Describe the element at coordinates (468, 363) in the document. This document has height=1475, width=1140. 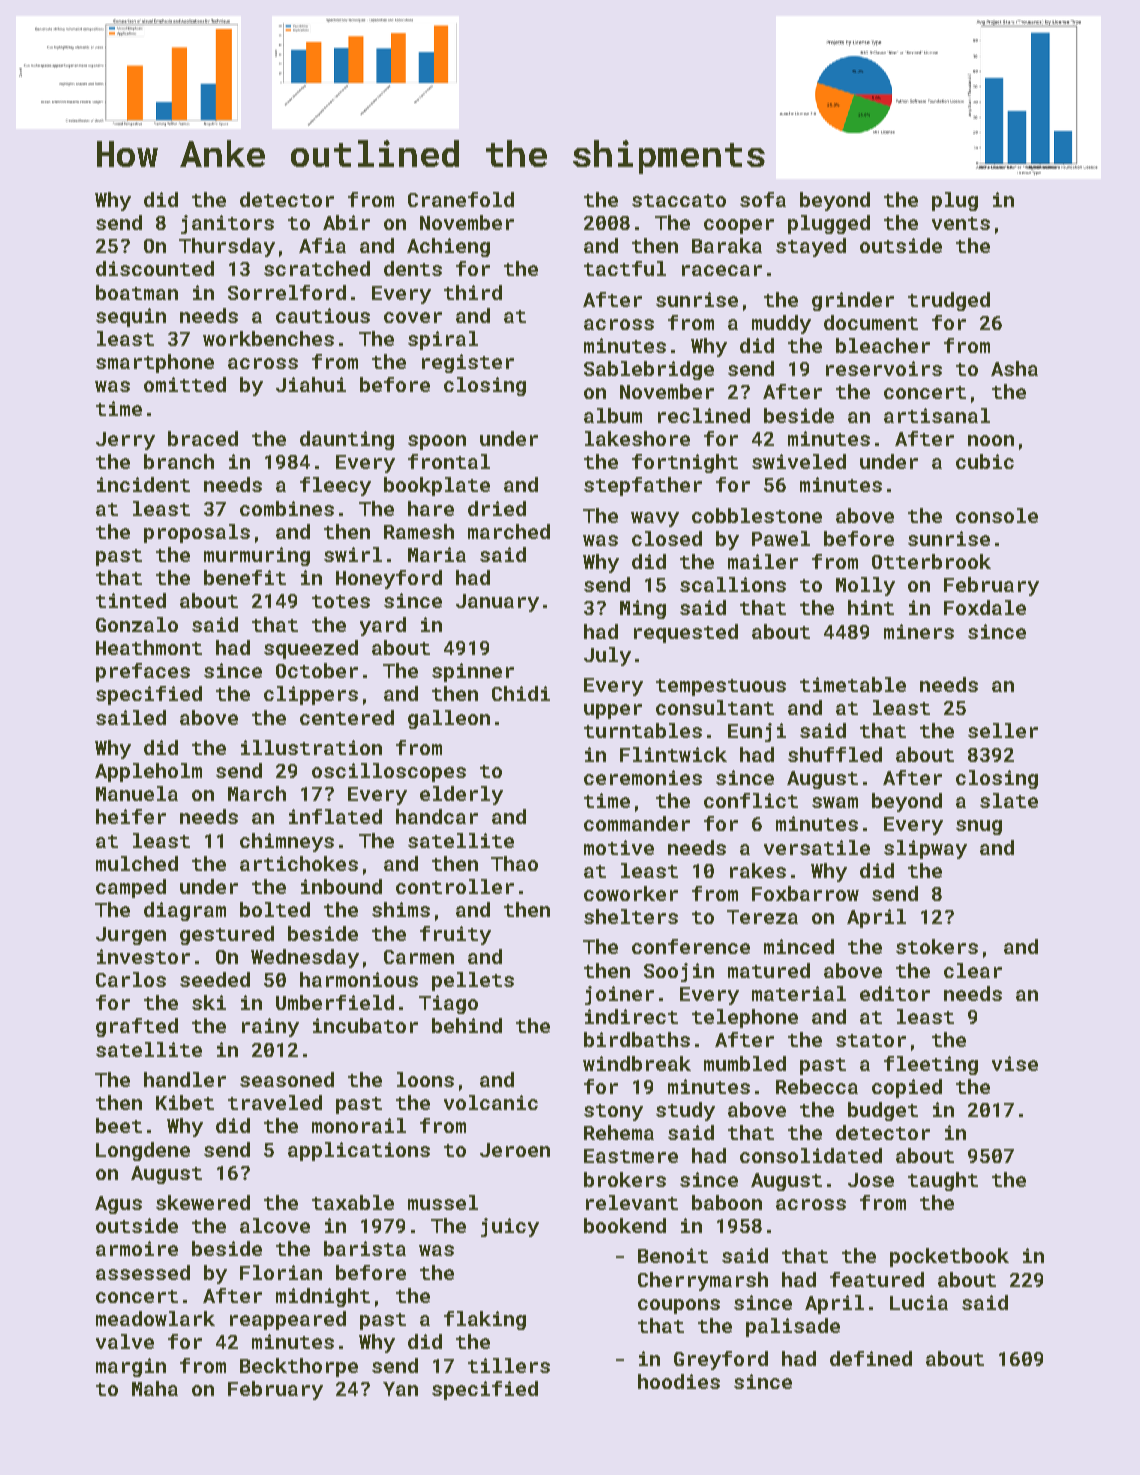
I see `register` at that location.
